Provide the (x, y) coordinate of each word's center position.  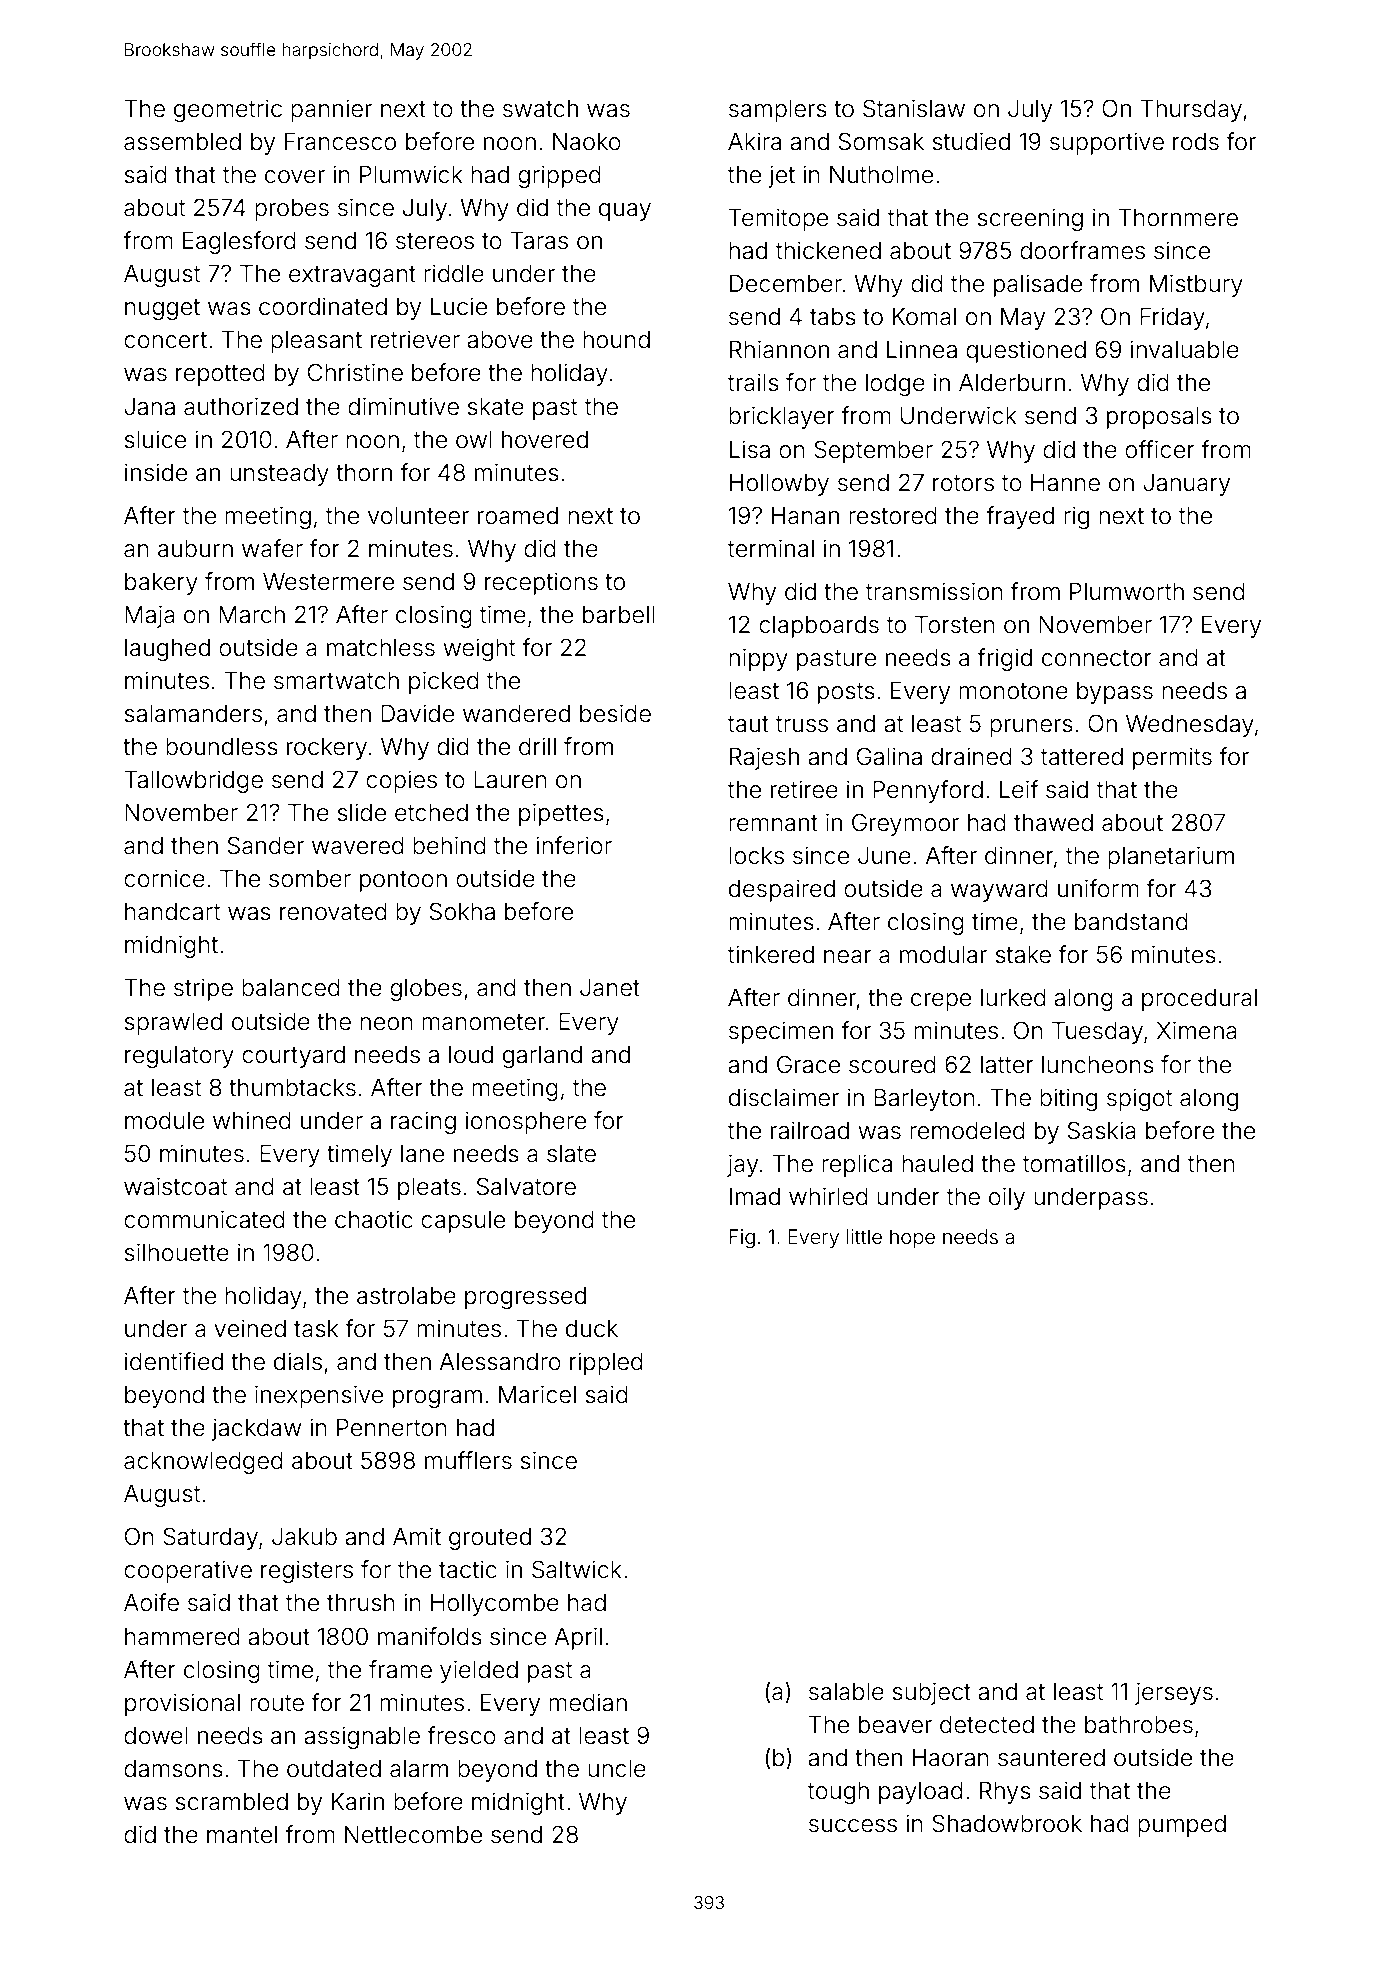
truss (802, 724)
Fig (742, 1239)
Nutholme (881, 175)
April (578, 1638)
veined (250, 1328)
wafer (272, 548)
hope (912, 1238)
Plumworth (1127, 592)
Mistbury (1196, 285)
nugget (162, 309)
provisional (182, 1704)
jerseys (1174, 1693)
